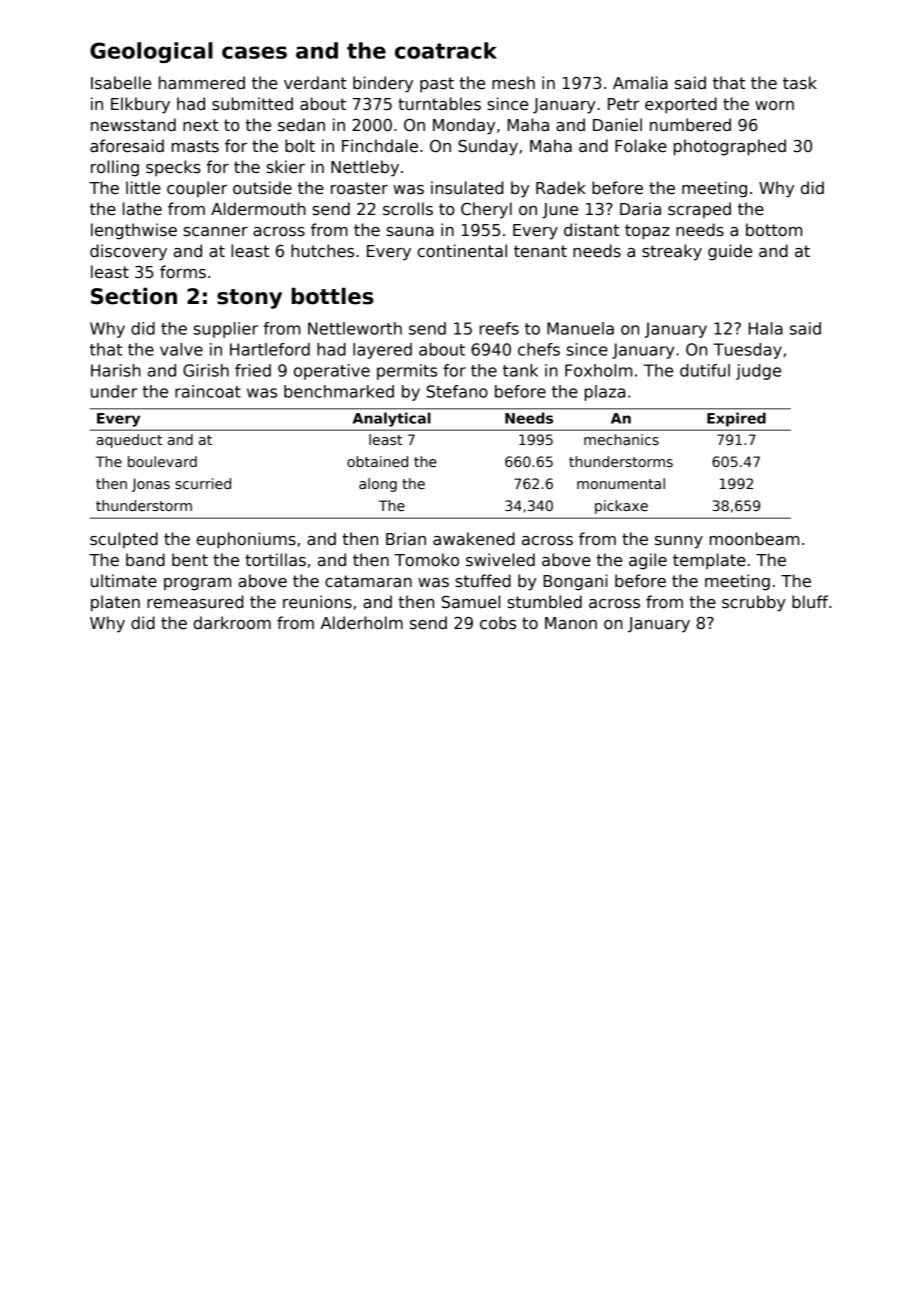 Image resolution: width=924 pixels, height=1308 pixels. I want to click on reefs, so click(499, 328).
